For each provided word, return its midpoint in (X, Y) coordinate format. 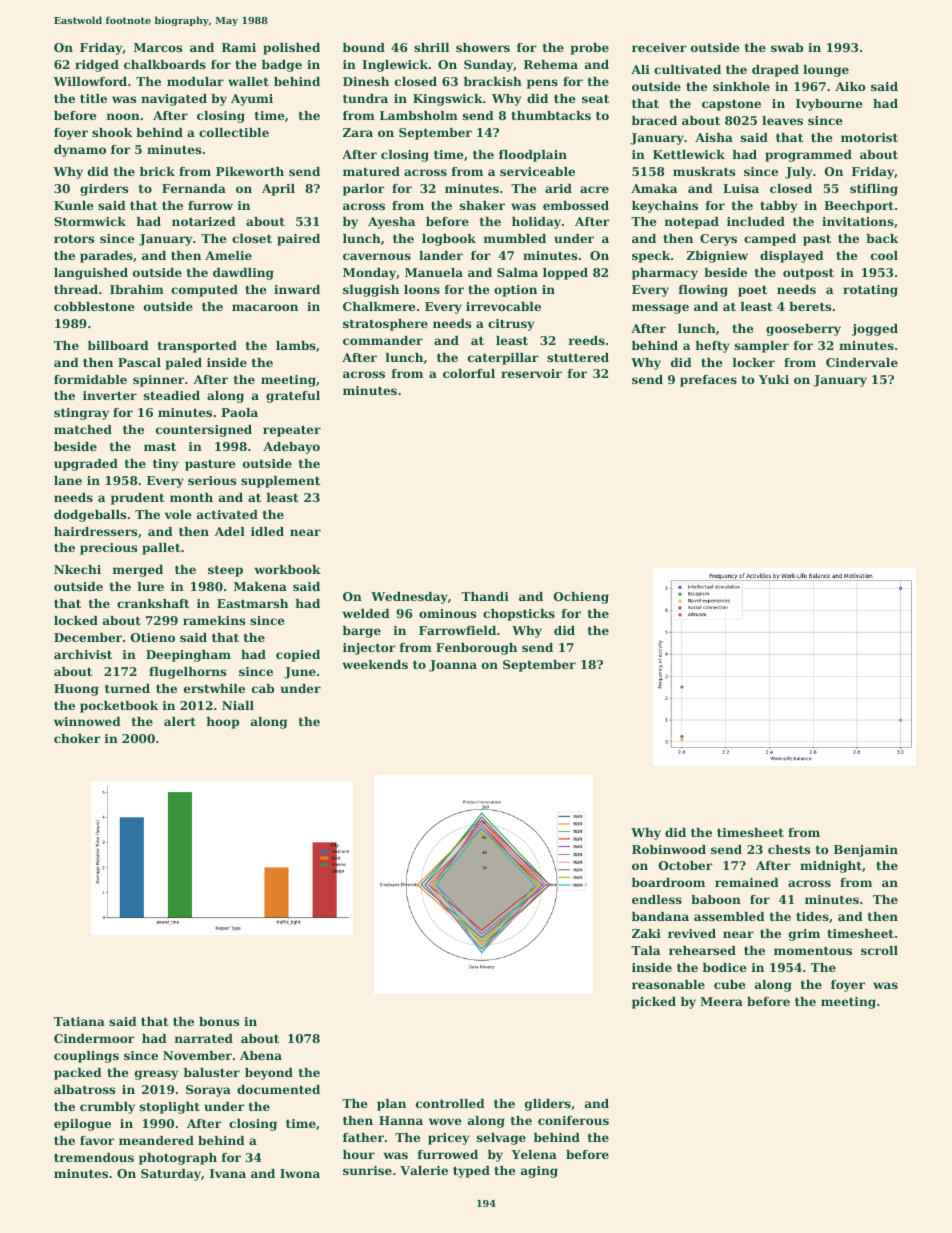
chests (789, 849)
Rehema (551, 64)
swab (787, 47)
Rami (239, 47)
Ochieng (581, 598)
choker (77, 738)
